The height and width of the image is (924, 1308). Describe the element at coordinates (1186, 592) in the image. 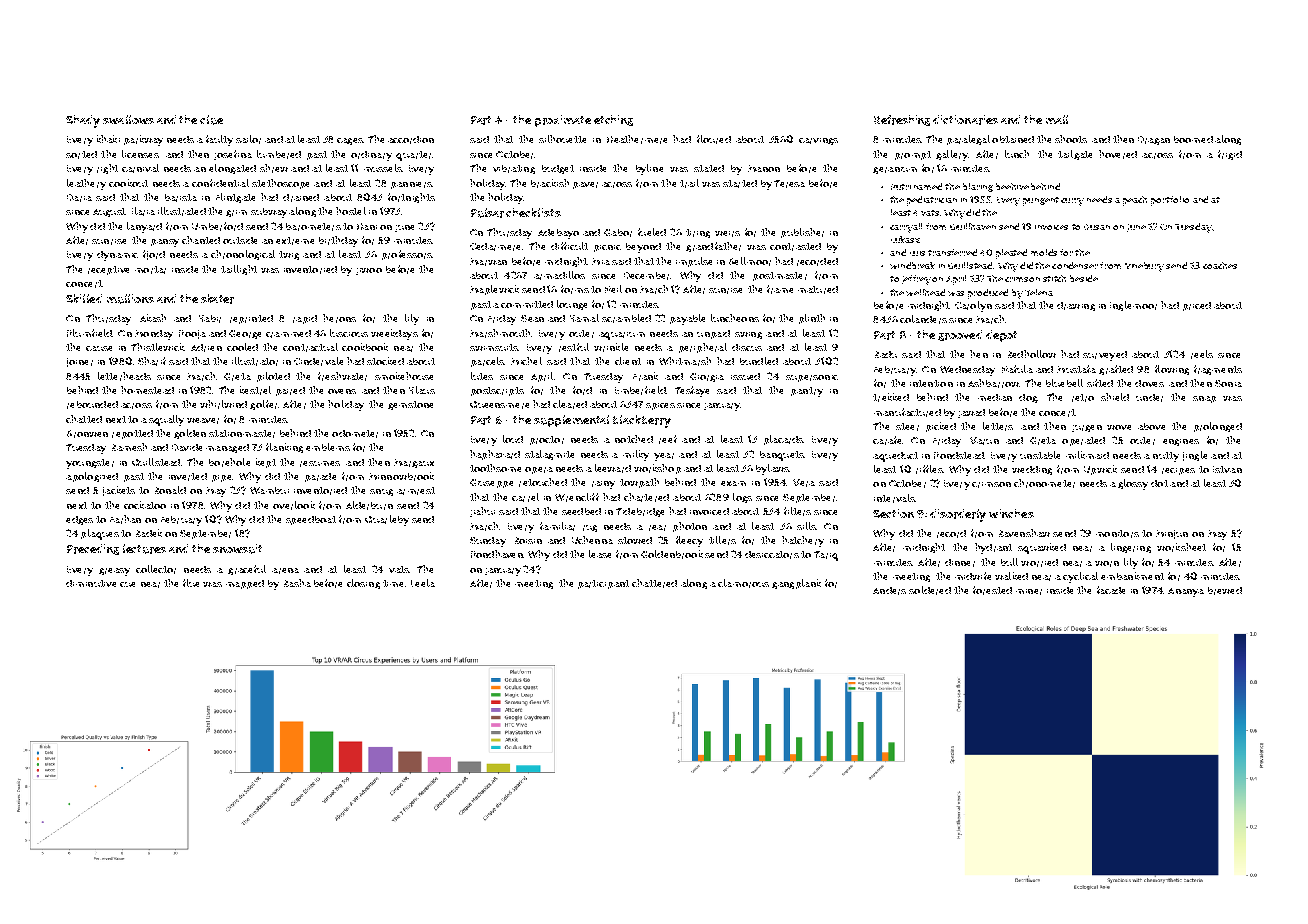

I see `Ananya` at that location.
